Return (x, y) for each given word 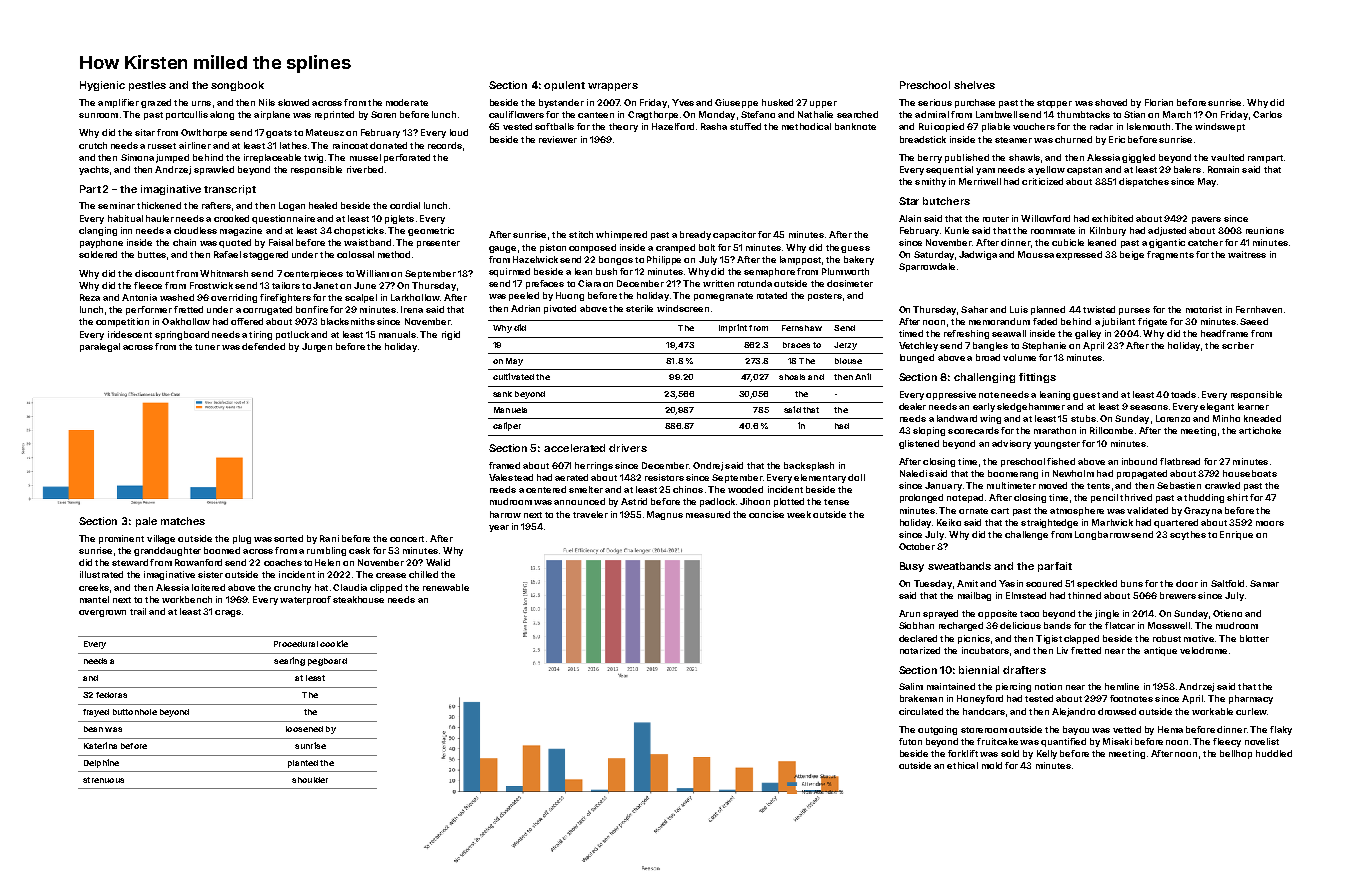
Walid (438, 562)
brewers (1178, 595)
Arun (909, 613)
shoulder (310, 780)
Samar (1264, 583)
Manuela (510, 410)
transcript (230, 190)
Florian (1159, 102)
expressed (1079, 255)
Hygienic (102, 86)
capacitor (734, 235)
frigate (1152, 322)
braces (796, 345)
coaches (283, 562)
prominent (121, 539)
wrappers (613, 87)
